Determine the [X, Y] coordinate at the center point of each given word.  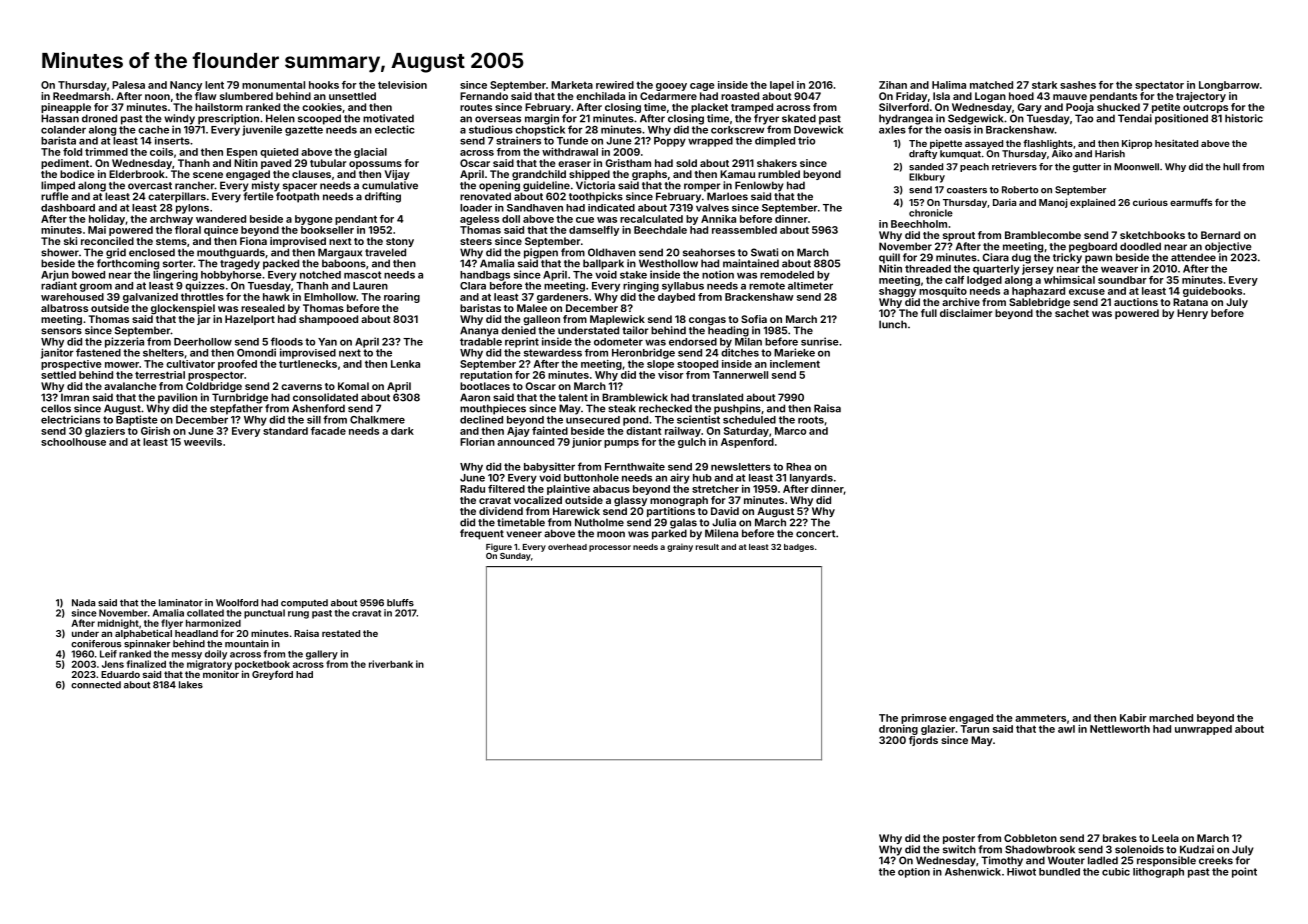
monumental [273, 85]
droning [898, 730]
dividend [501, 511]
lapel [782, 86]
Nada [83, 603]
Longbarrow [1229, 86]
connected [96, 685]
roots [811, 420]
